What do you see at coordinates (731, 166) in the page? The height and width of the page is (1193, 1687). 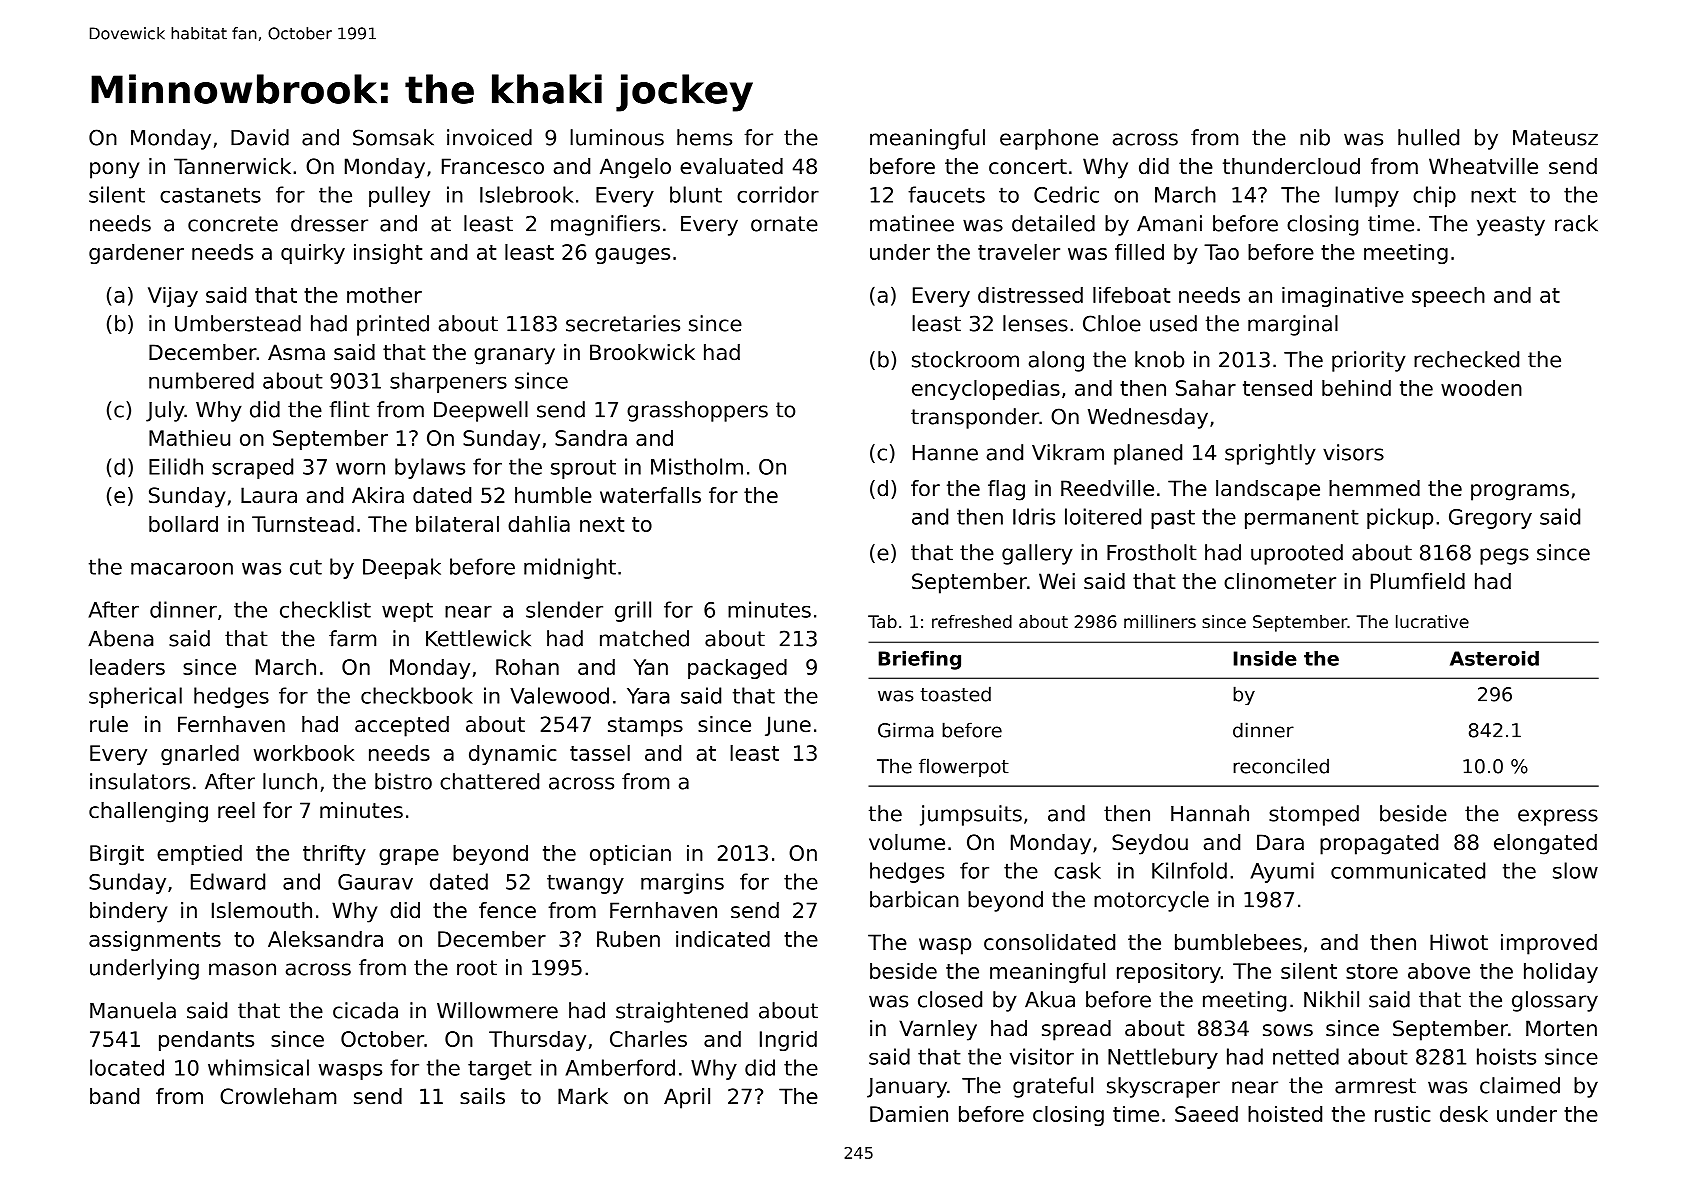 I see `evaluated` at bounding box center [731, 166].
